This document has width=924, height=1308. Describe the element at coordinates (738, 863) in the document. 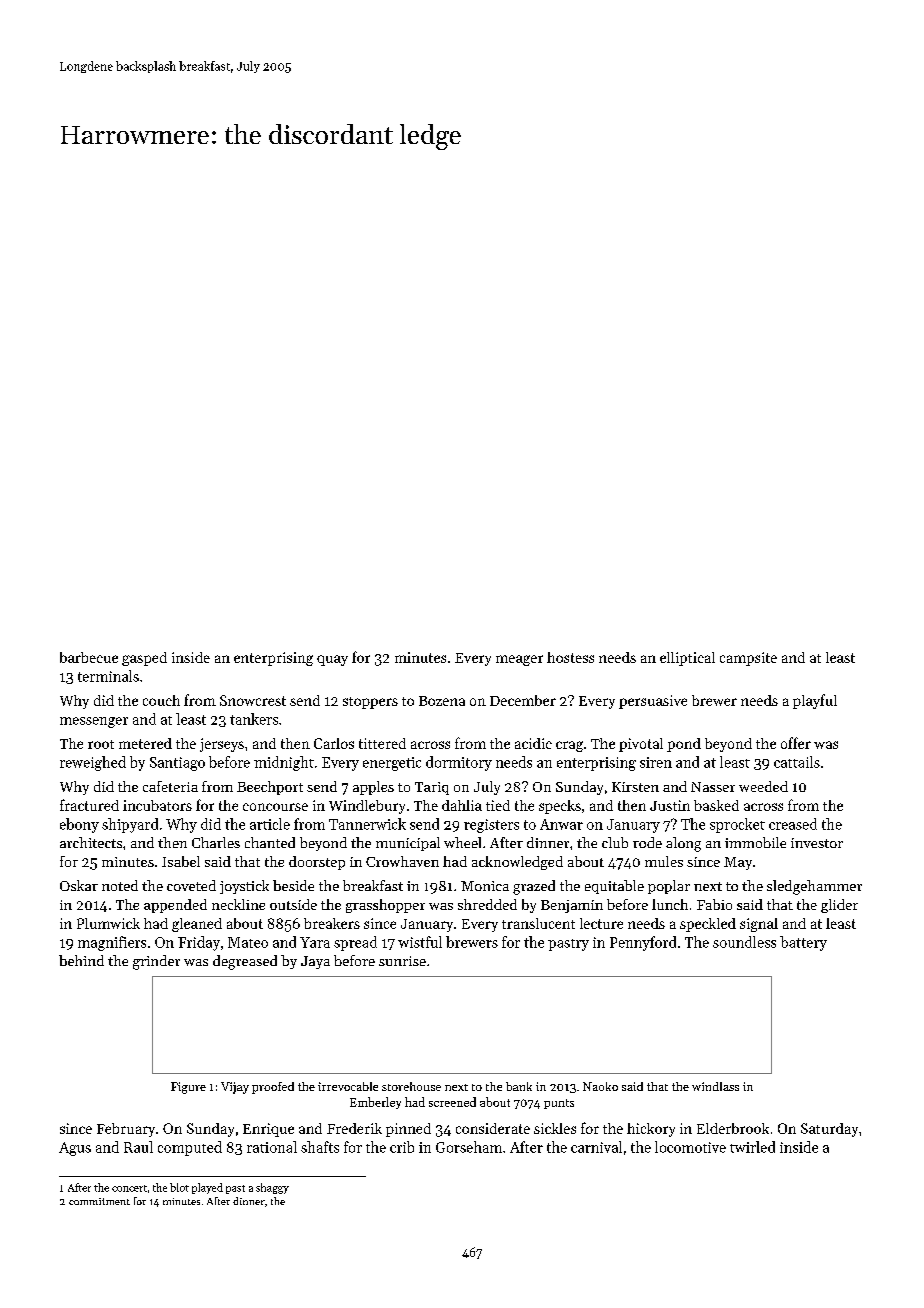

I see `May` at that location.
